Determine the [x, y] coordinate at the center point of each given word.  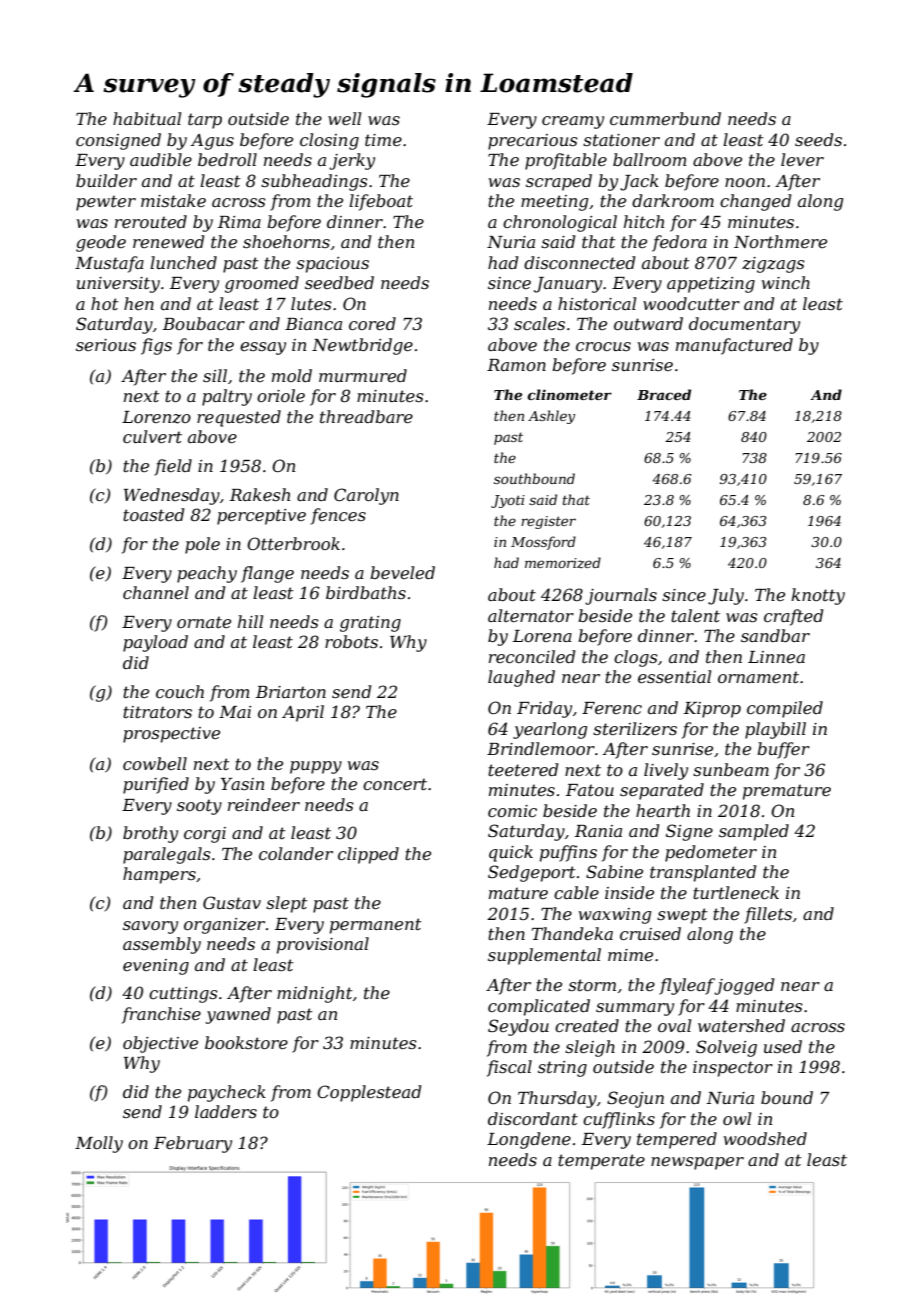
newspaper [697, 1163]
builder [106, 180]
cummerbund [665, 118]
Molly [99, 1144]
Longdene [529, 1140]
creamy [573, 122]
